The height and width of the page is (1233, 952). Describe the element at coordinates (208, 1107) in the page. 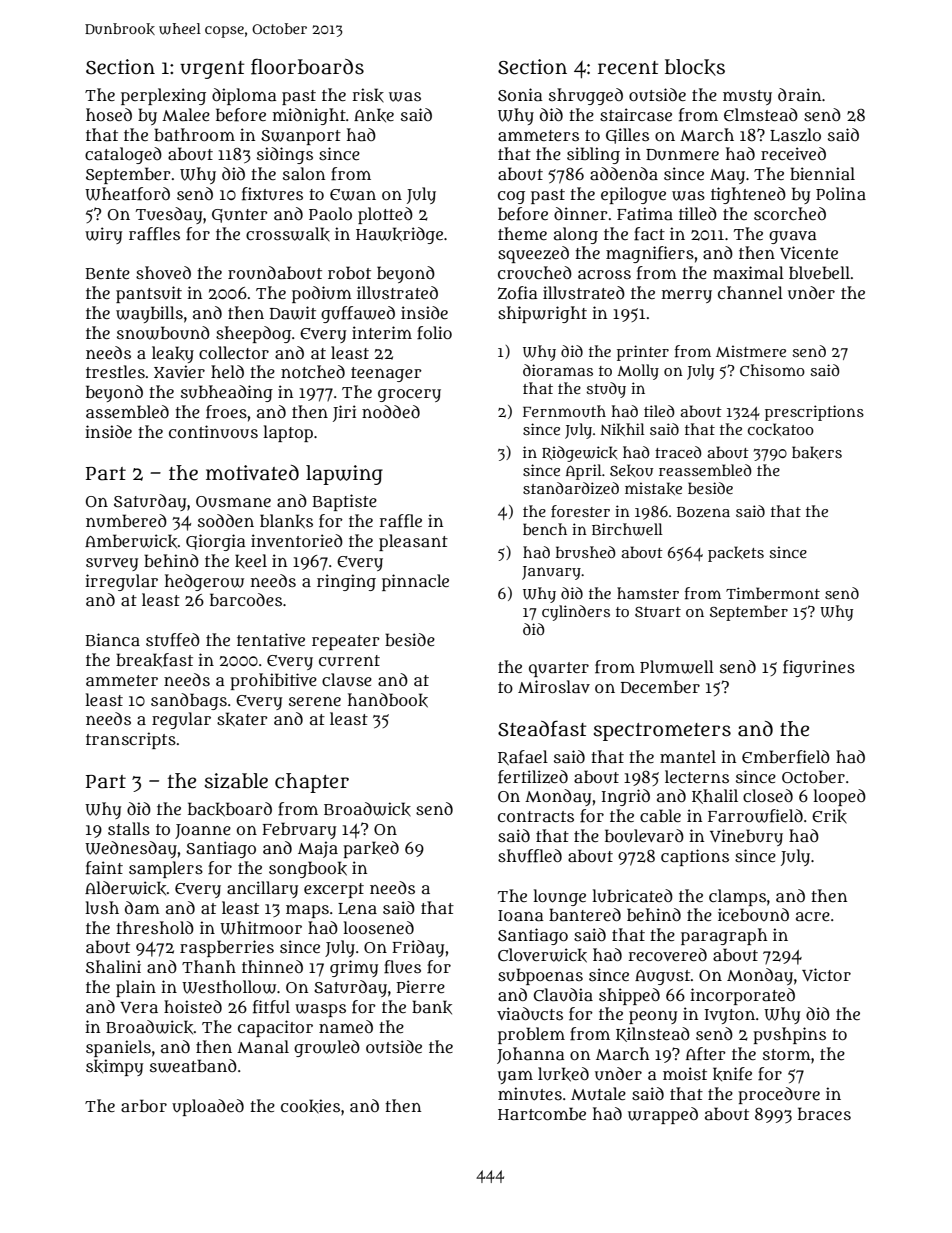

I see `uploaded` at that location.
